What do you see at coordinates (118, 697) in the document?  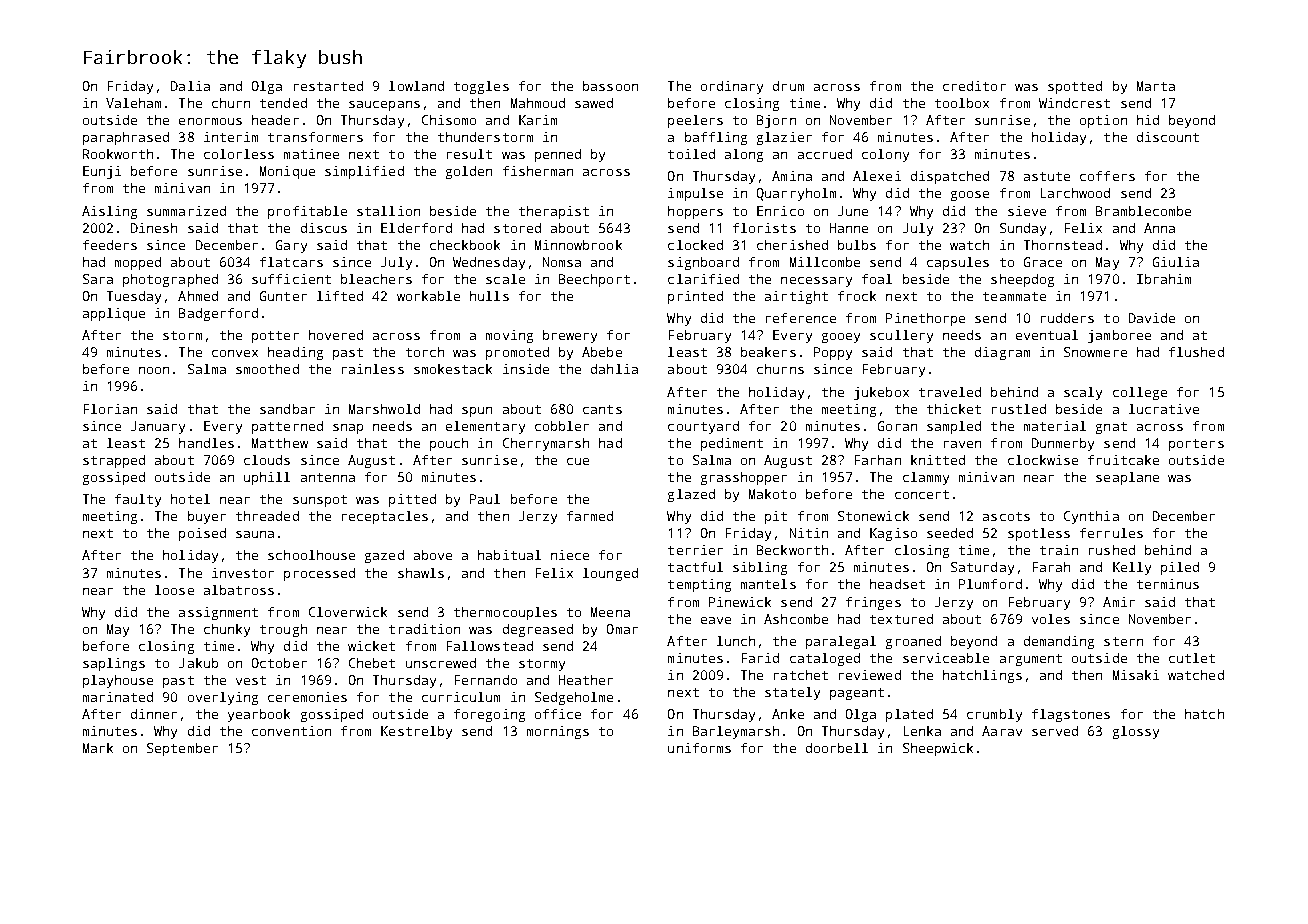 I see `marinated` at bounding box center [118, 697].
